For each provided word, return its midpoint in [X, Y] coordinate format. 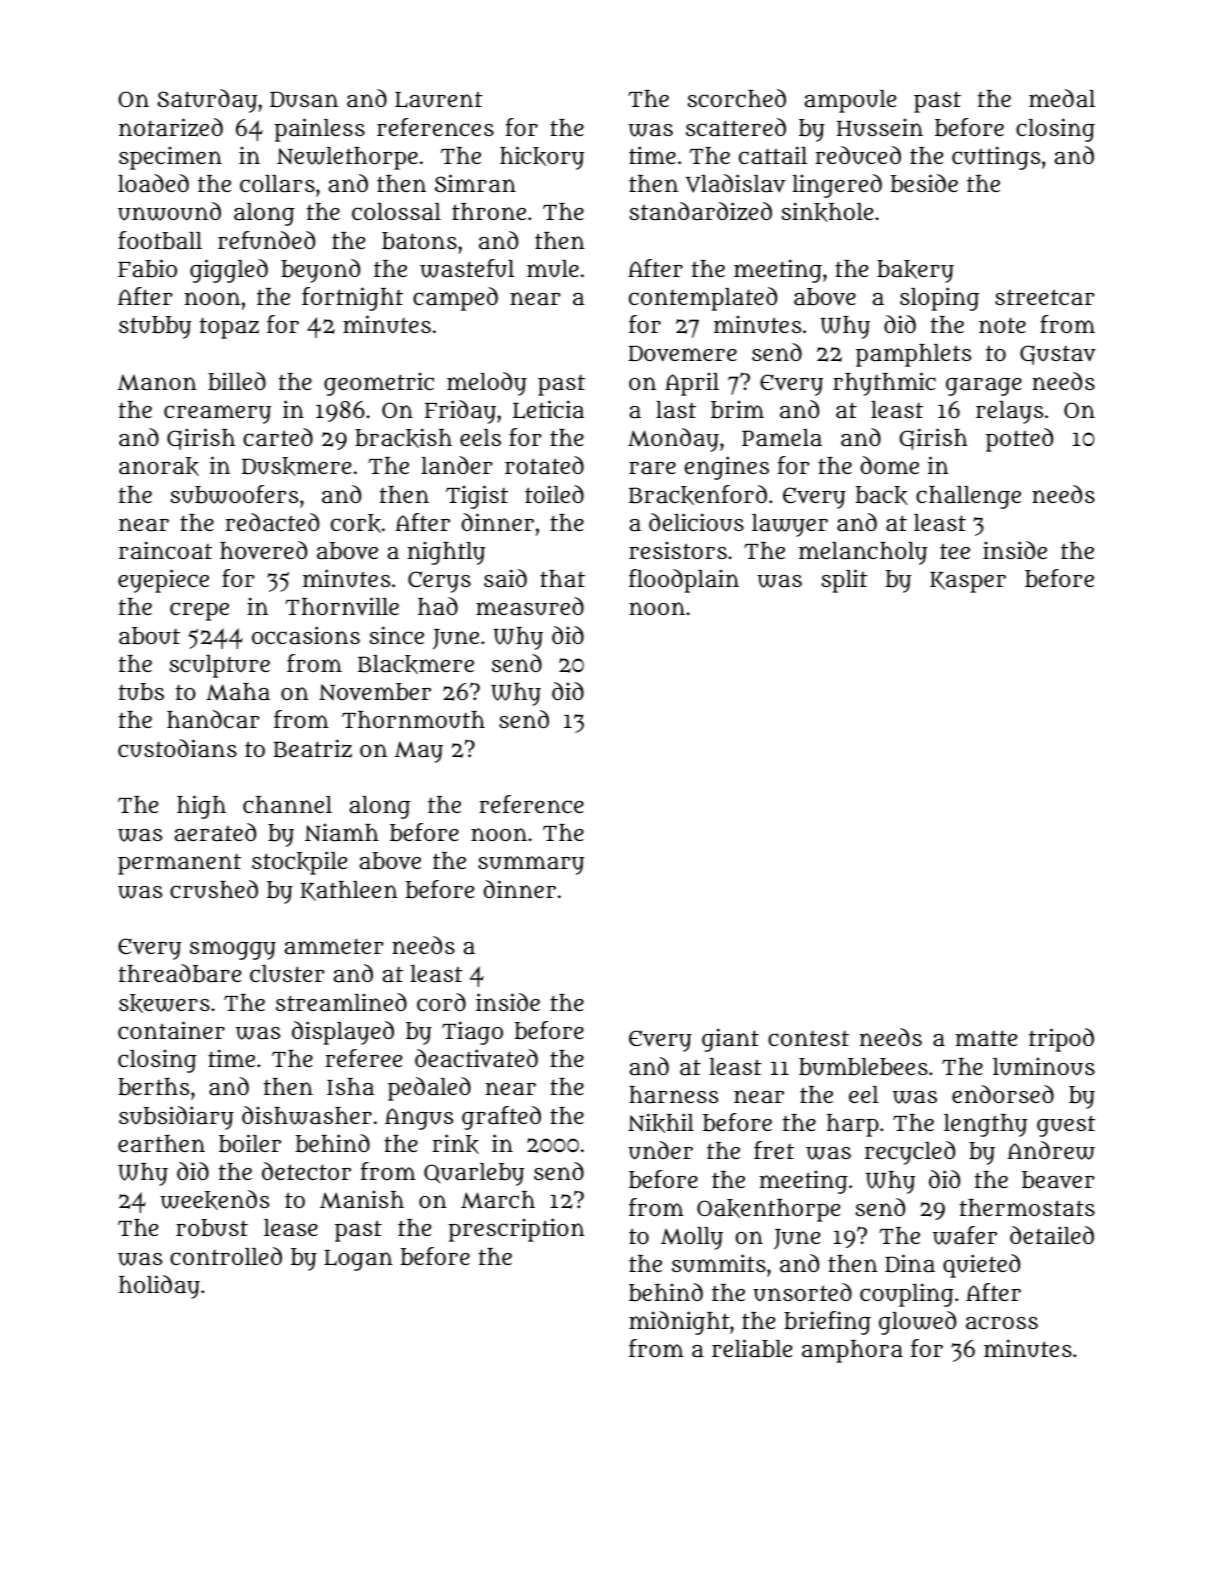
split [844, 581]
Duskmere [296, 466]
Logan [358, 1260]
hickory [542, 158]
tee [955, 551]
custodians [177, 748]
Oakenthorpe [768, 1210]
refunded [266, 240]
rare [652, 468]
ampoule [850, 101]
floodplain [684, 581]
